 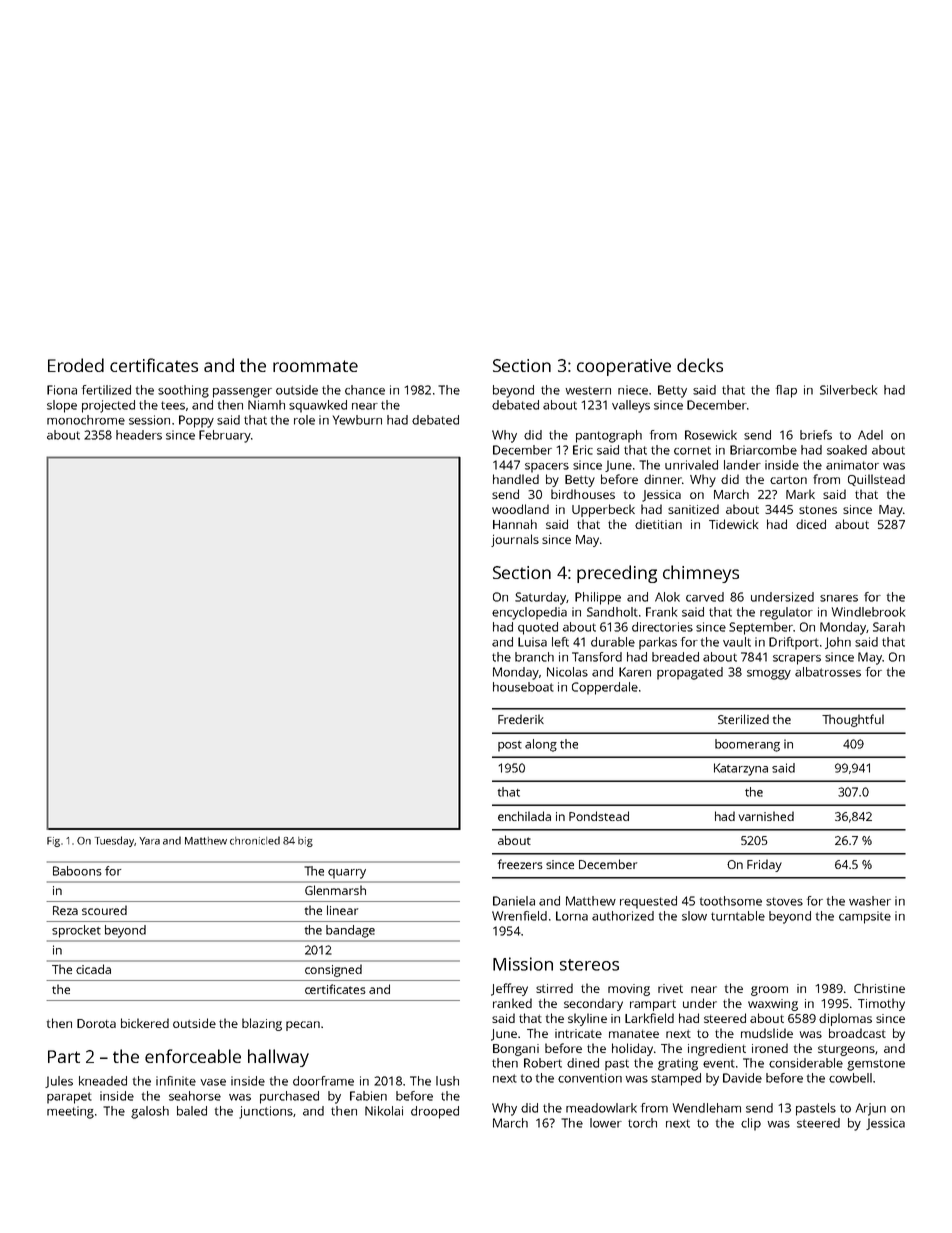 I want to click on blazing, so click(x=262, y=1024).
